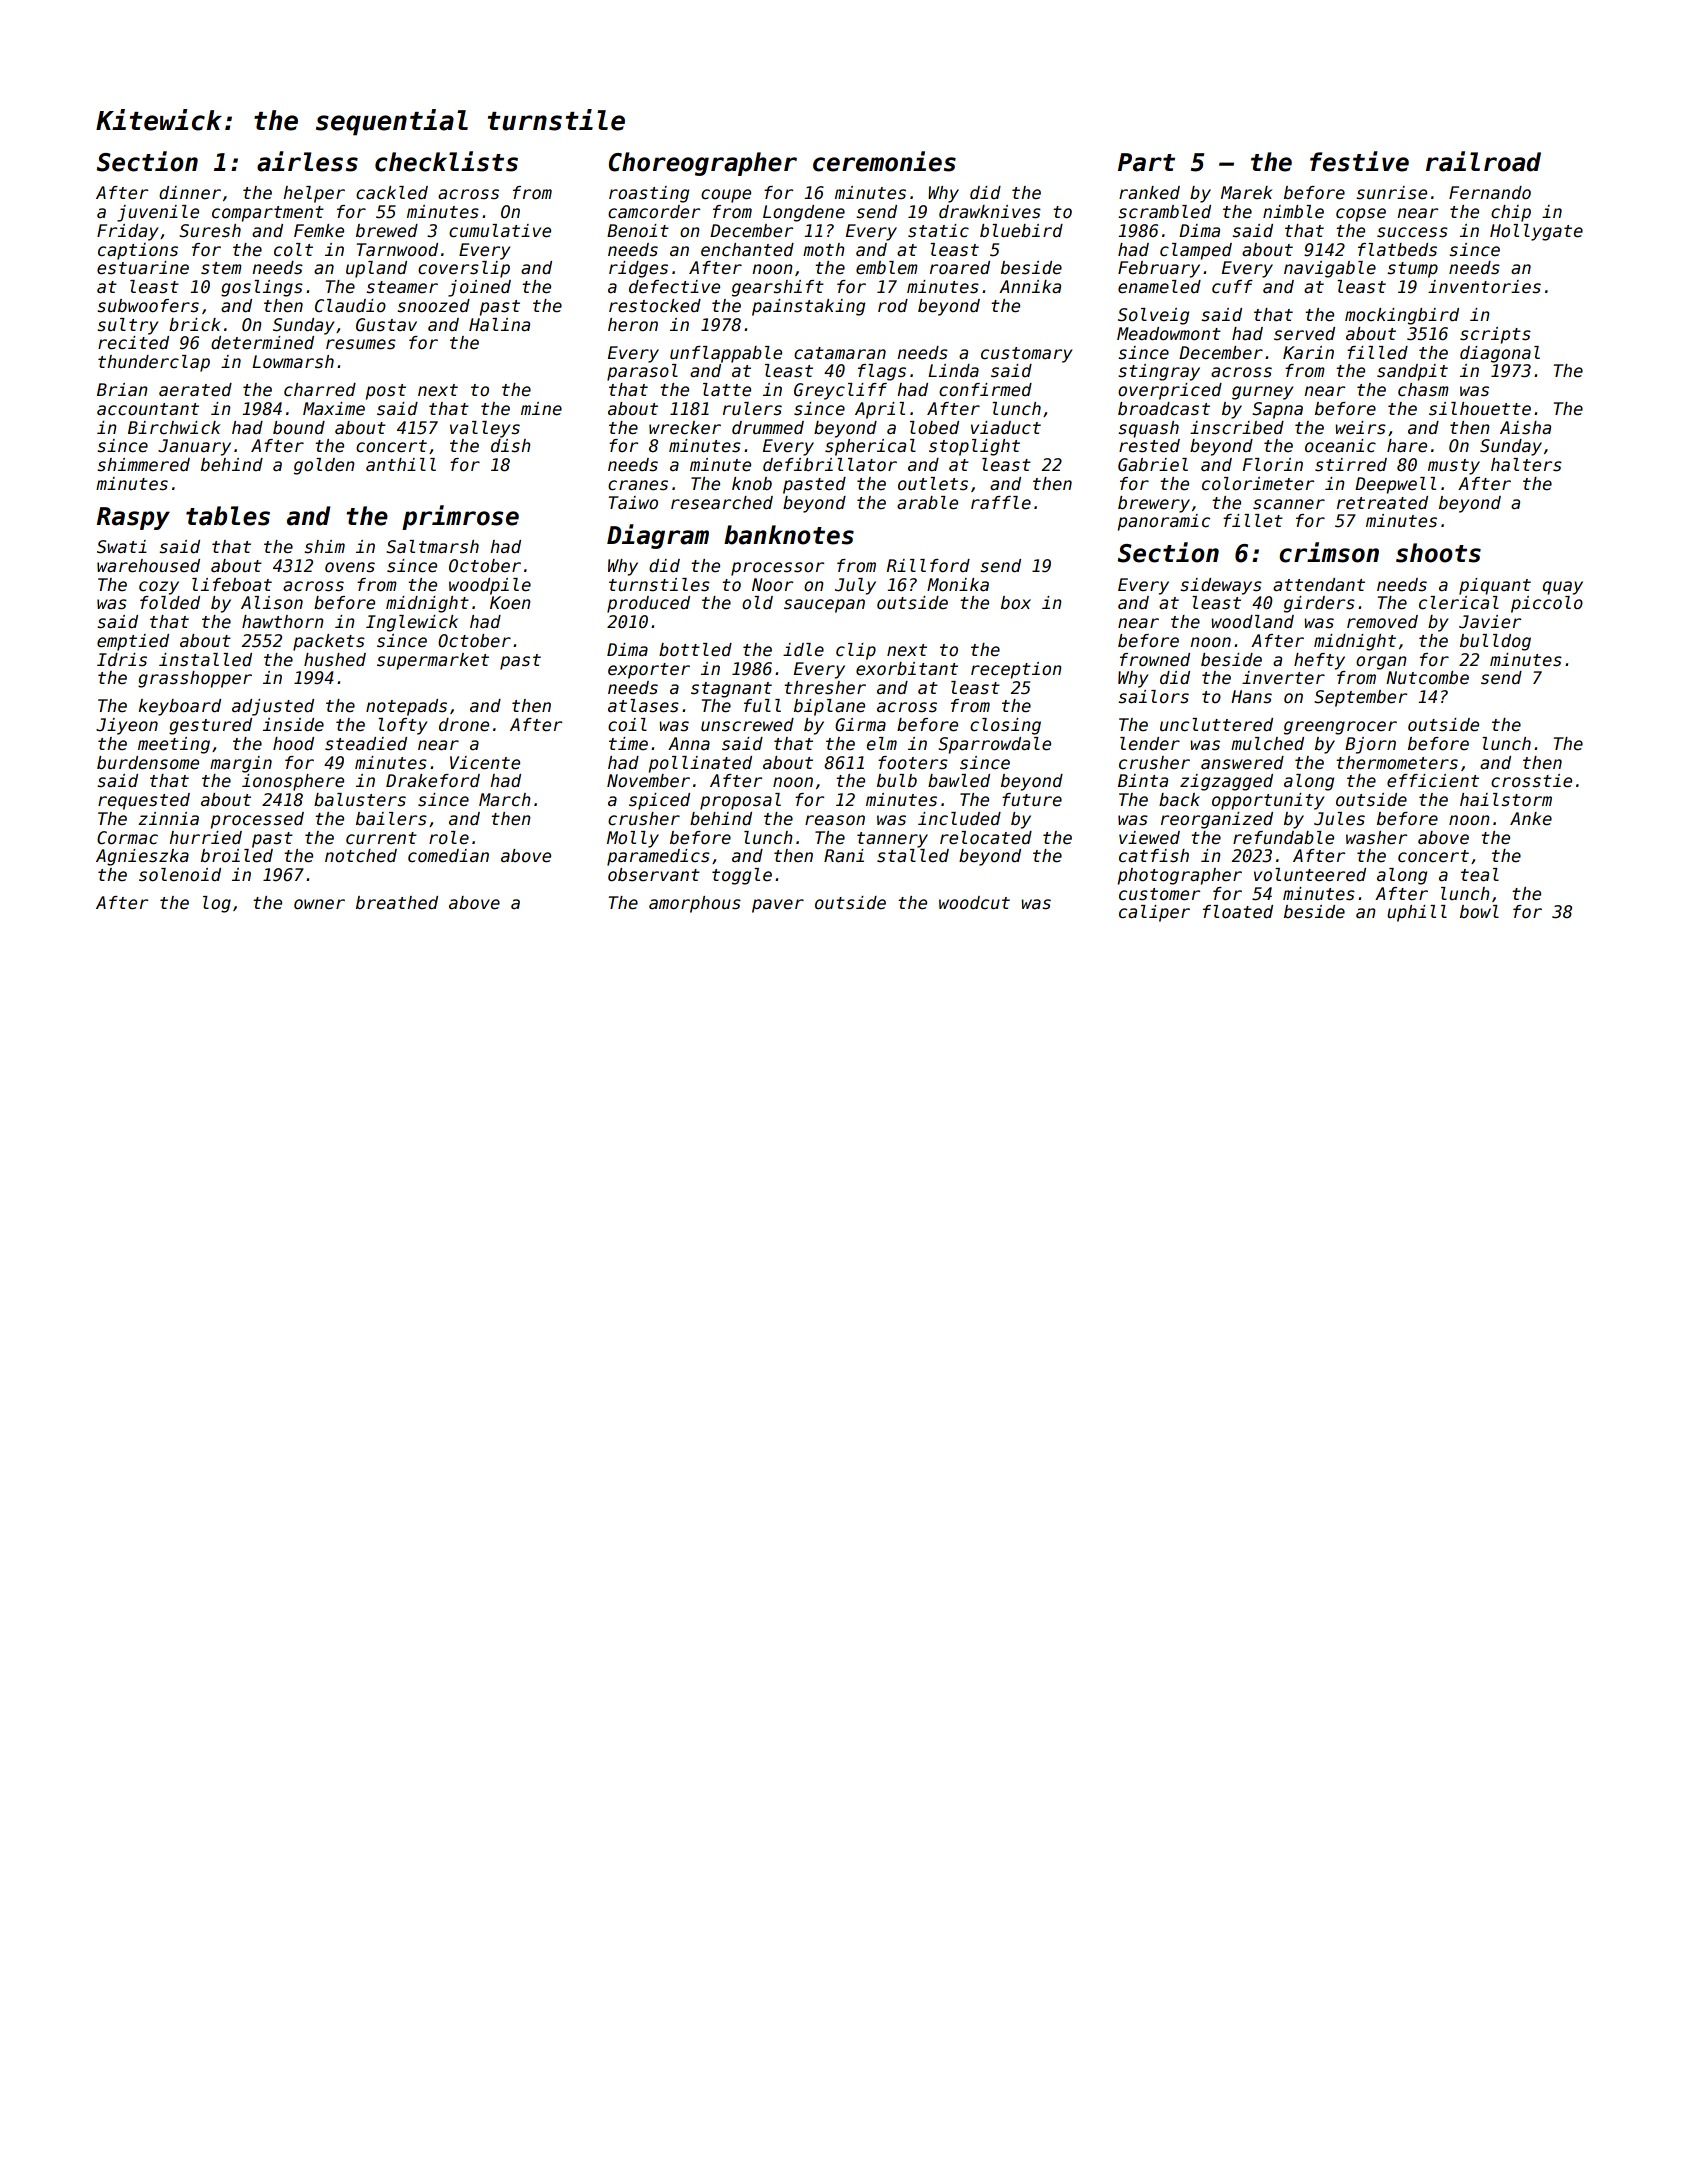 The image size is (1683, 2178). Describe the element at coordinates (446, 161) in the screenshot. I see `checklists` at that location.
